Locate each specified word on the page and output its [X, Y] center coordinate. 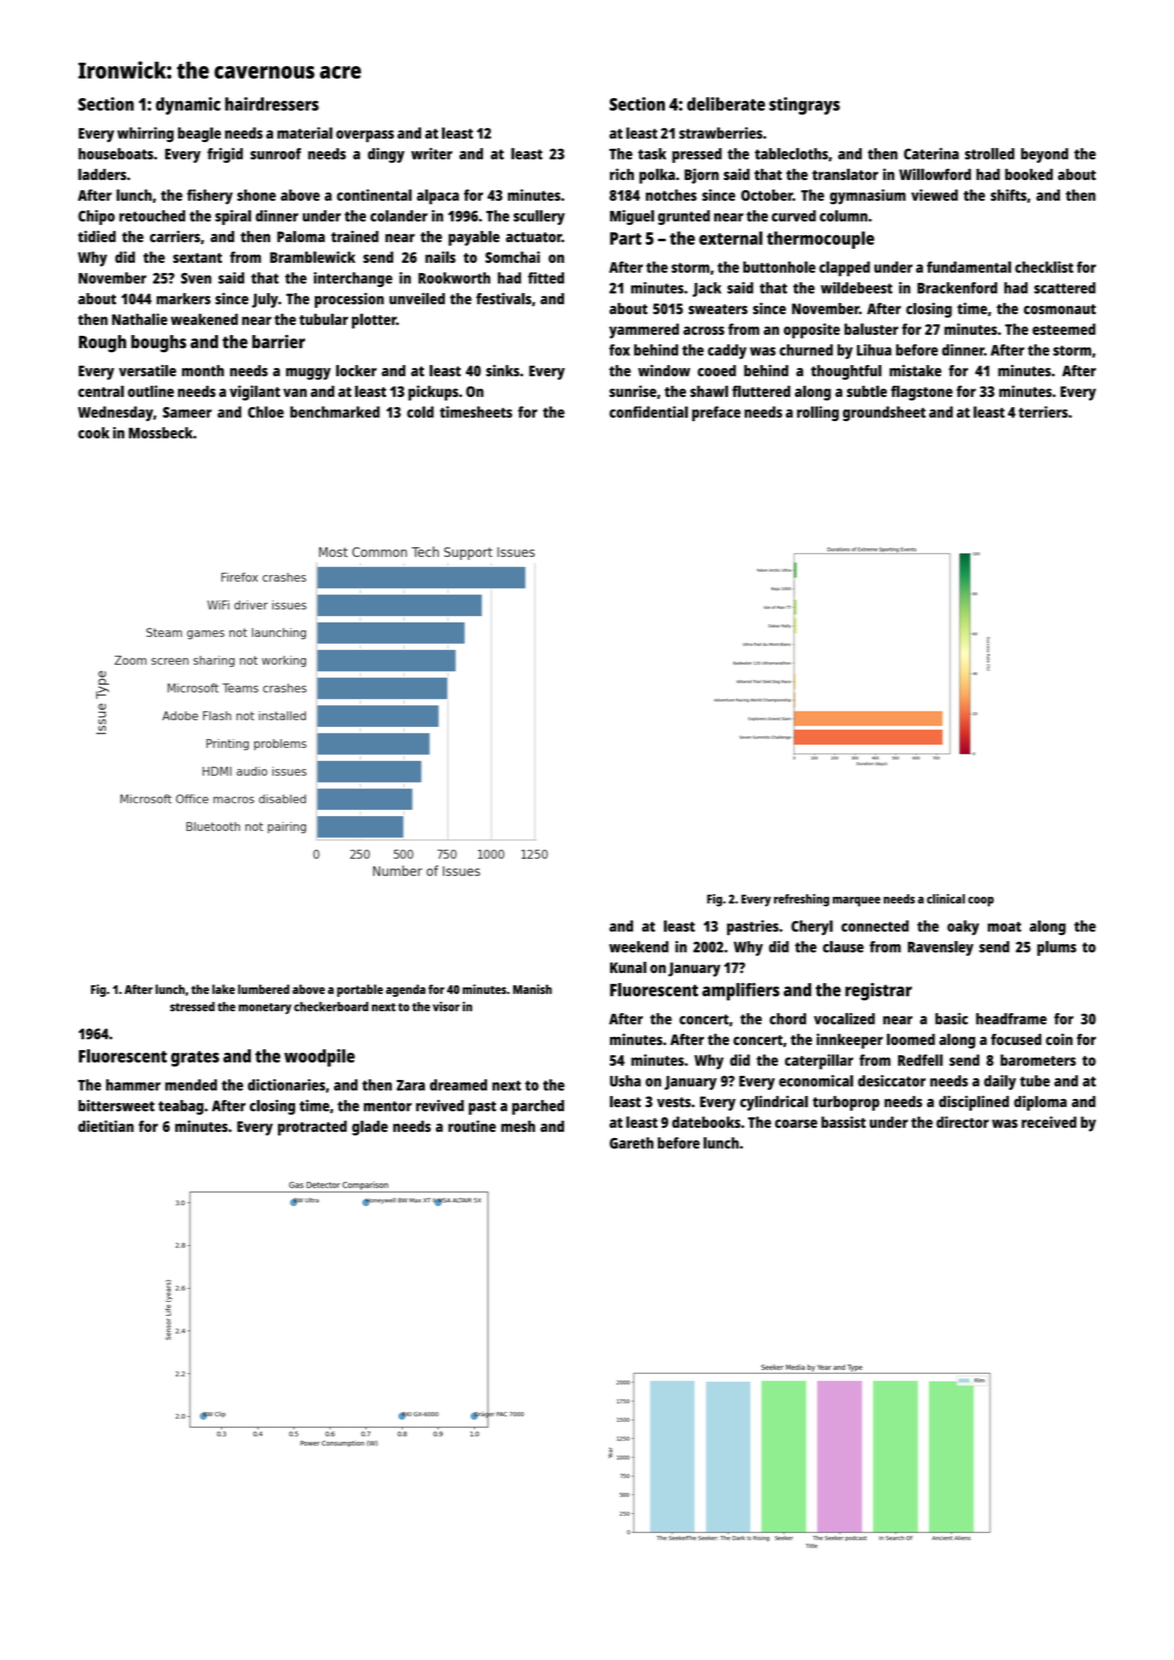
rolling [818, 413]
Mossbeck [161, 433]
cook [93, 433]
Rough [102, 344]
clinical [946, 899]
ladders [102, 174]
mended [191, 1085]
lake [223, 989]
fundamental [969, 267]
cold [420, 412]
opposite [812, 331]
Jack [706, 289]
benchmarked [335, 412]
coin [1059, 1039]
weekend [639, 947]
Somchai [512, 257]
